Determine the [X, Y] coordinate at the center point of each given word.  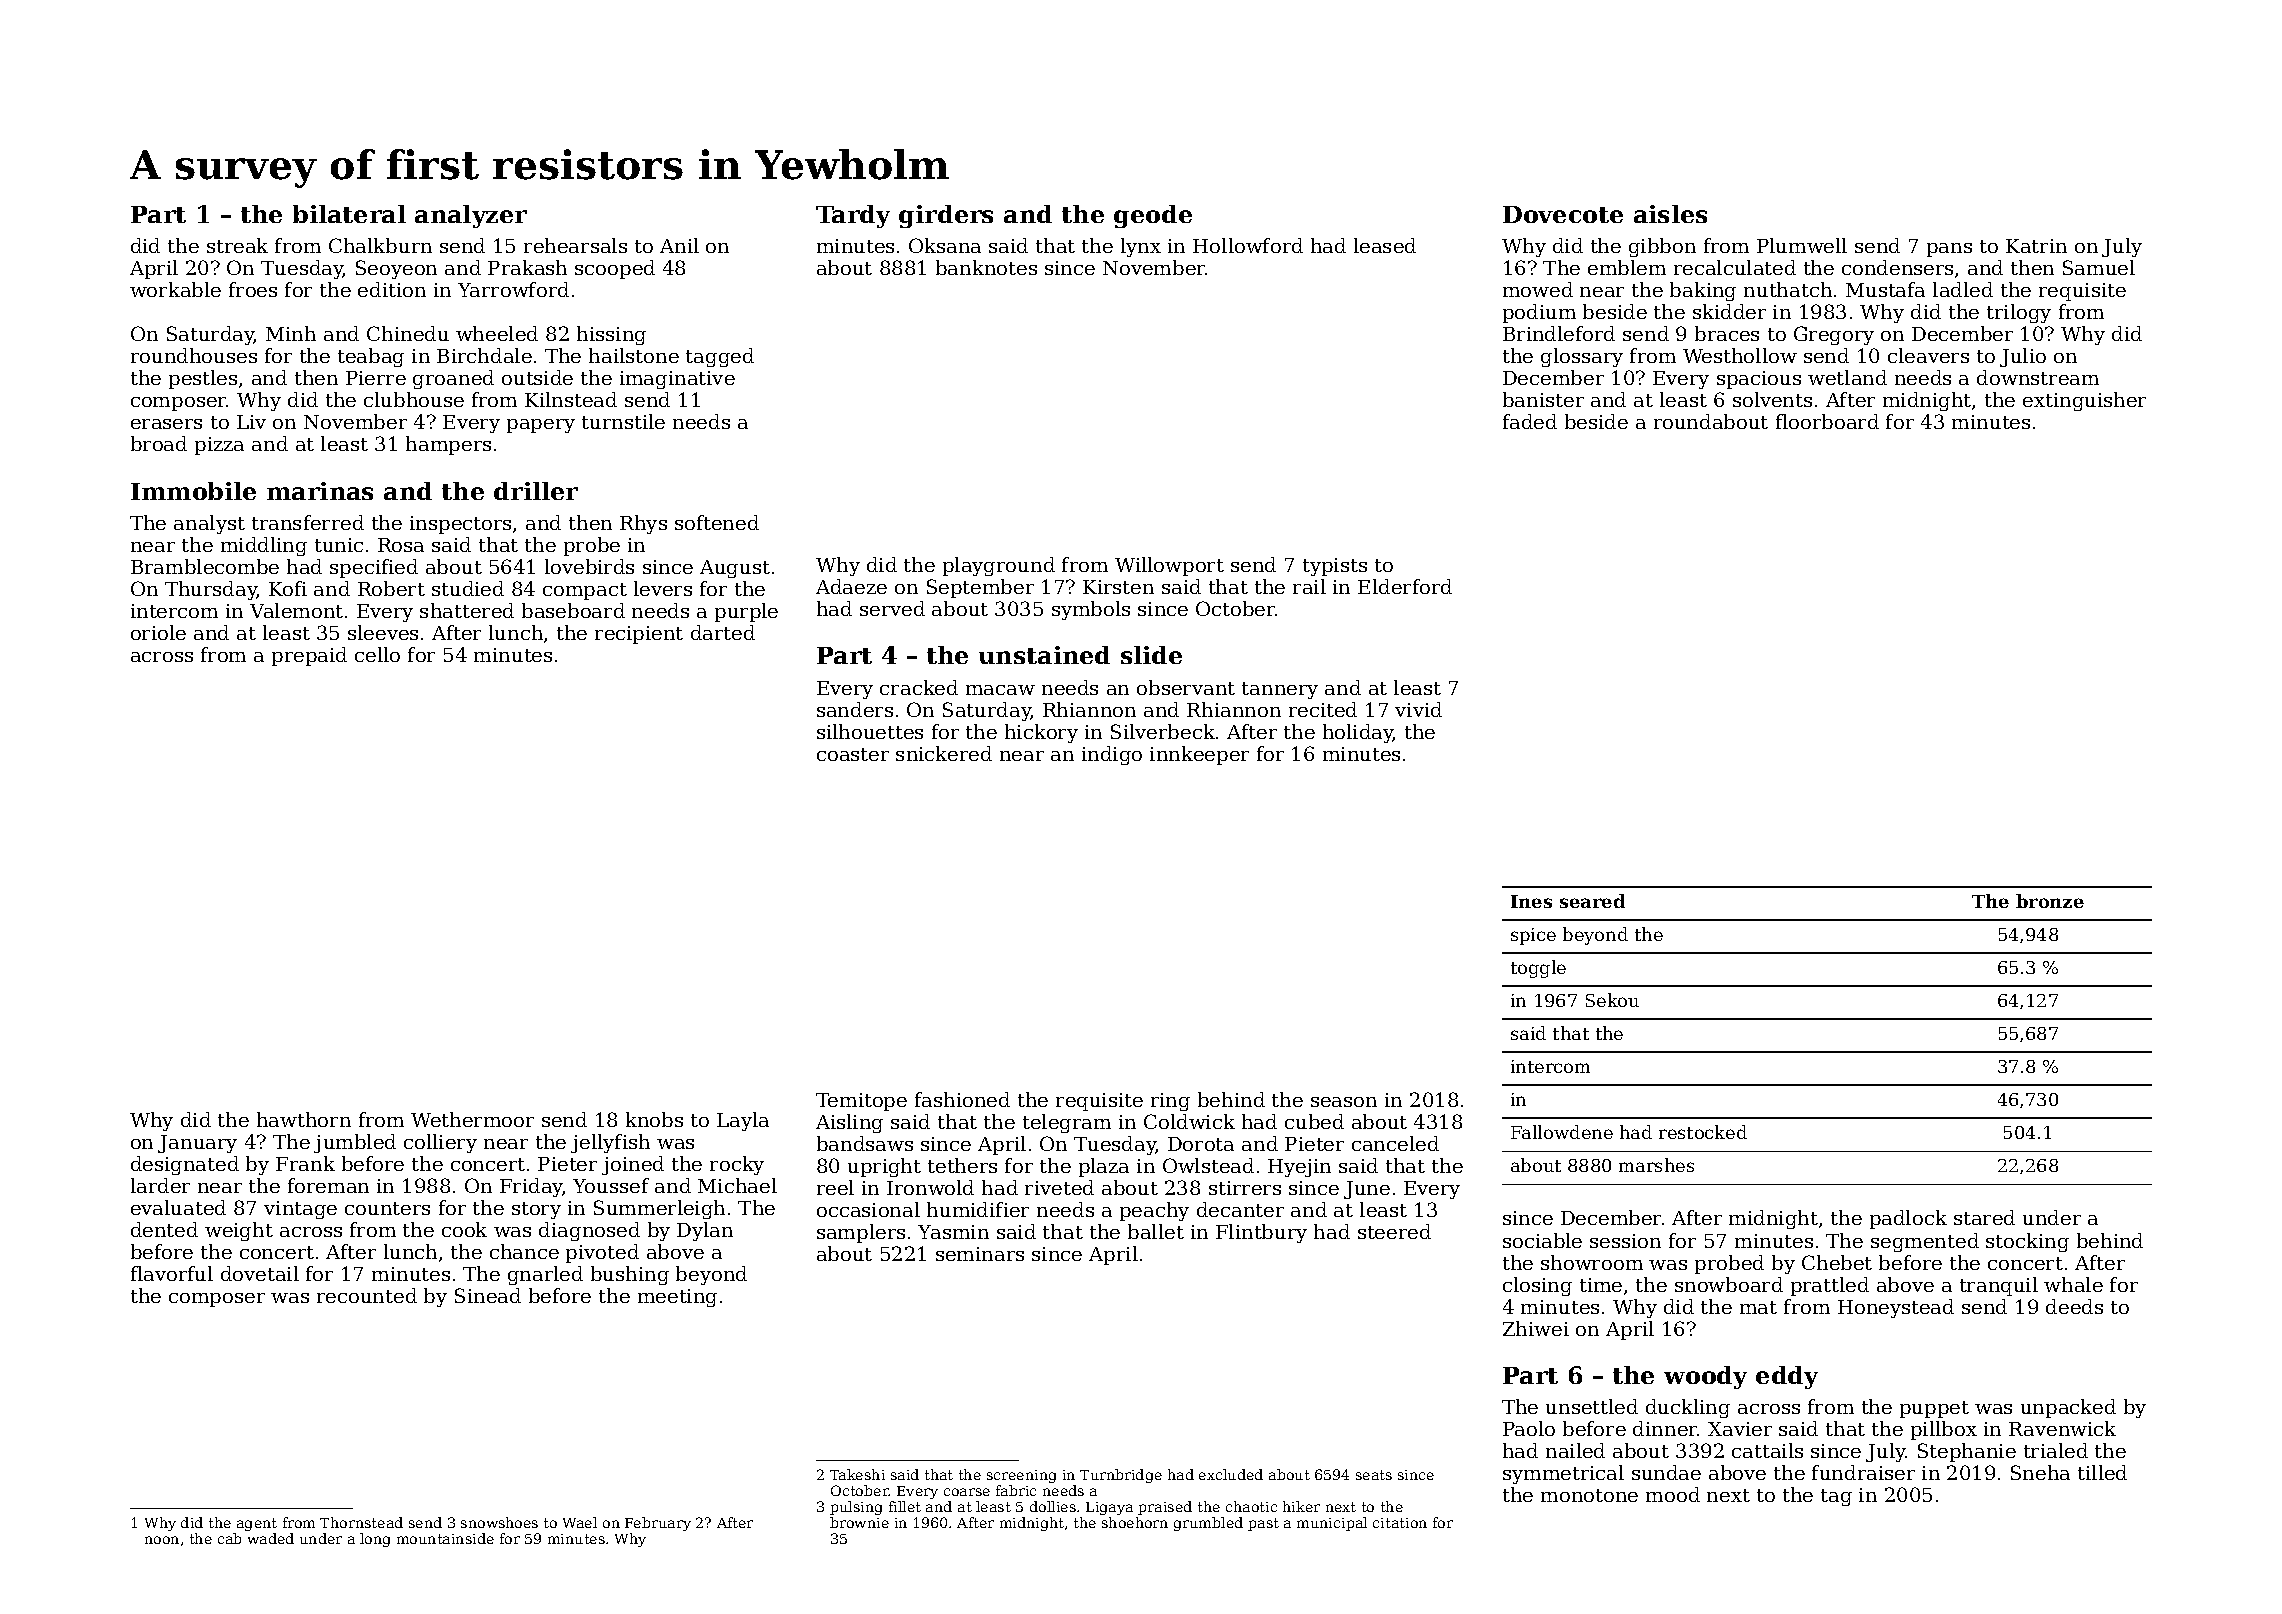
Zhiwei [1536, 1328]
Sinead [488, 1295]
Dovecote [1563, 214]
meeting [677, 1298]
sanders [855, 709]
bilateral [349, 214]
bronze [2050, 901]
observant [1186, 687]
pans [1949, 250]
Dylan [705, 1231]
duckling [1688, 1408]
